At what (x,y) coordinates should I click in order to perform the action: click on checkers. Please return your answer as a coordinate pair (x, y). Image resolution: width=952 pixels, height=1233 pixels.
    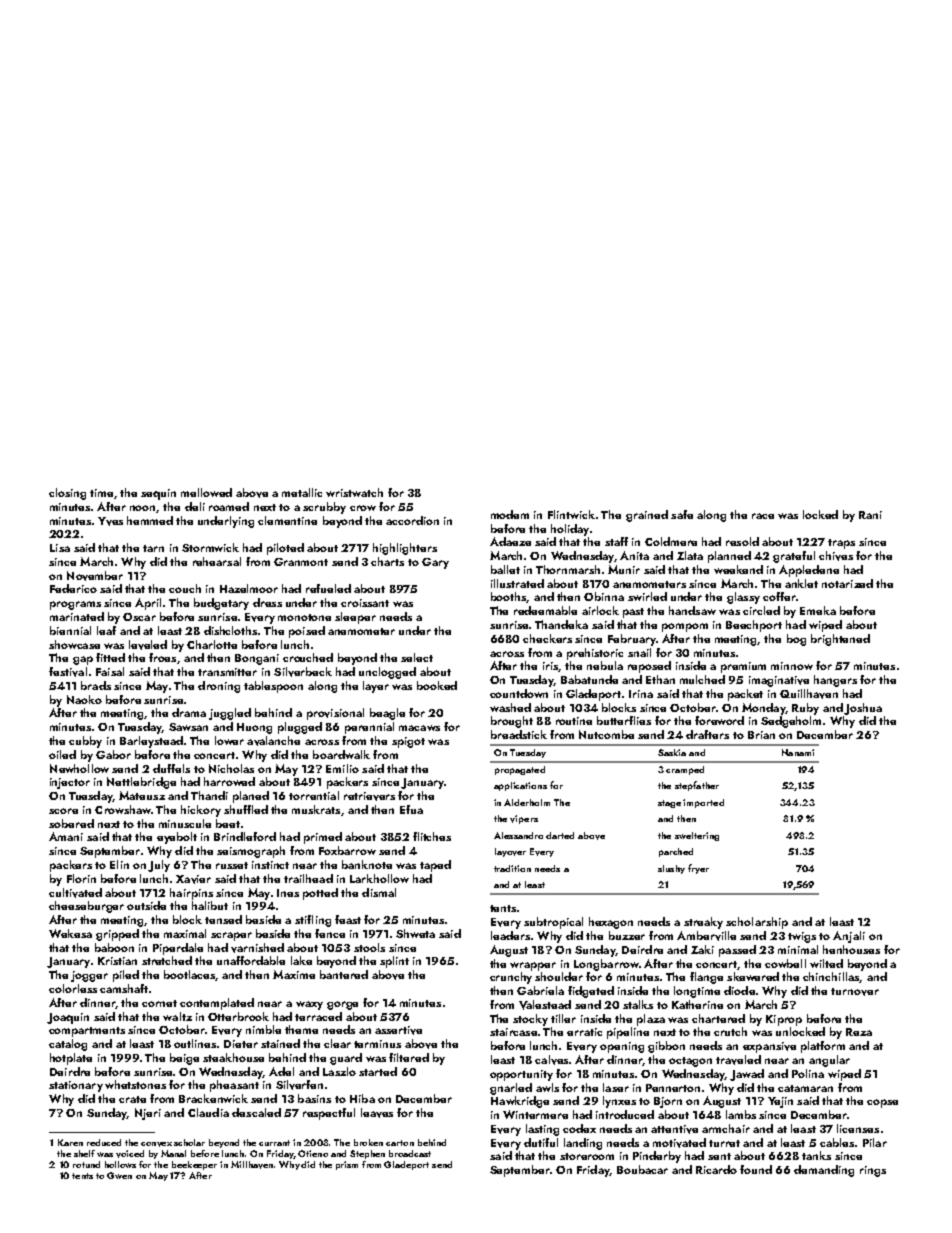
    Looking at the image, I should click on (547, 638).
